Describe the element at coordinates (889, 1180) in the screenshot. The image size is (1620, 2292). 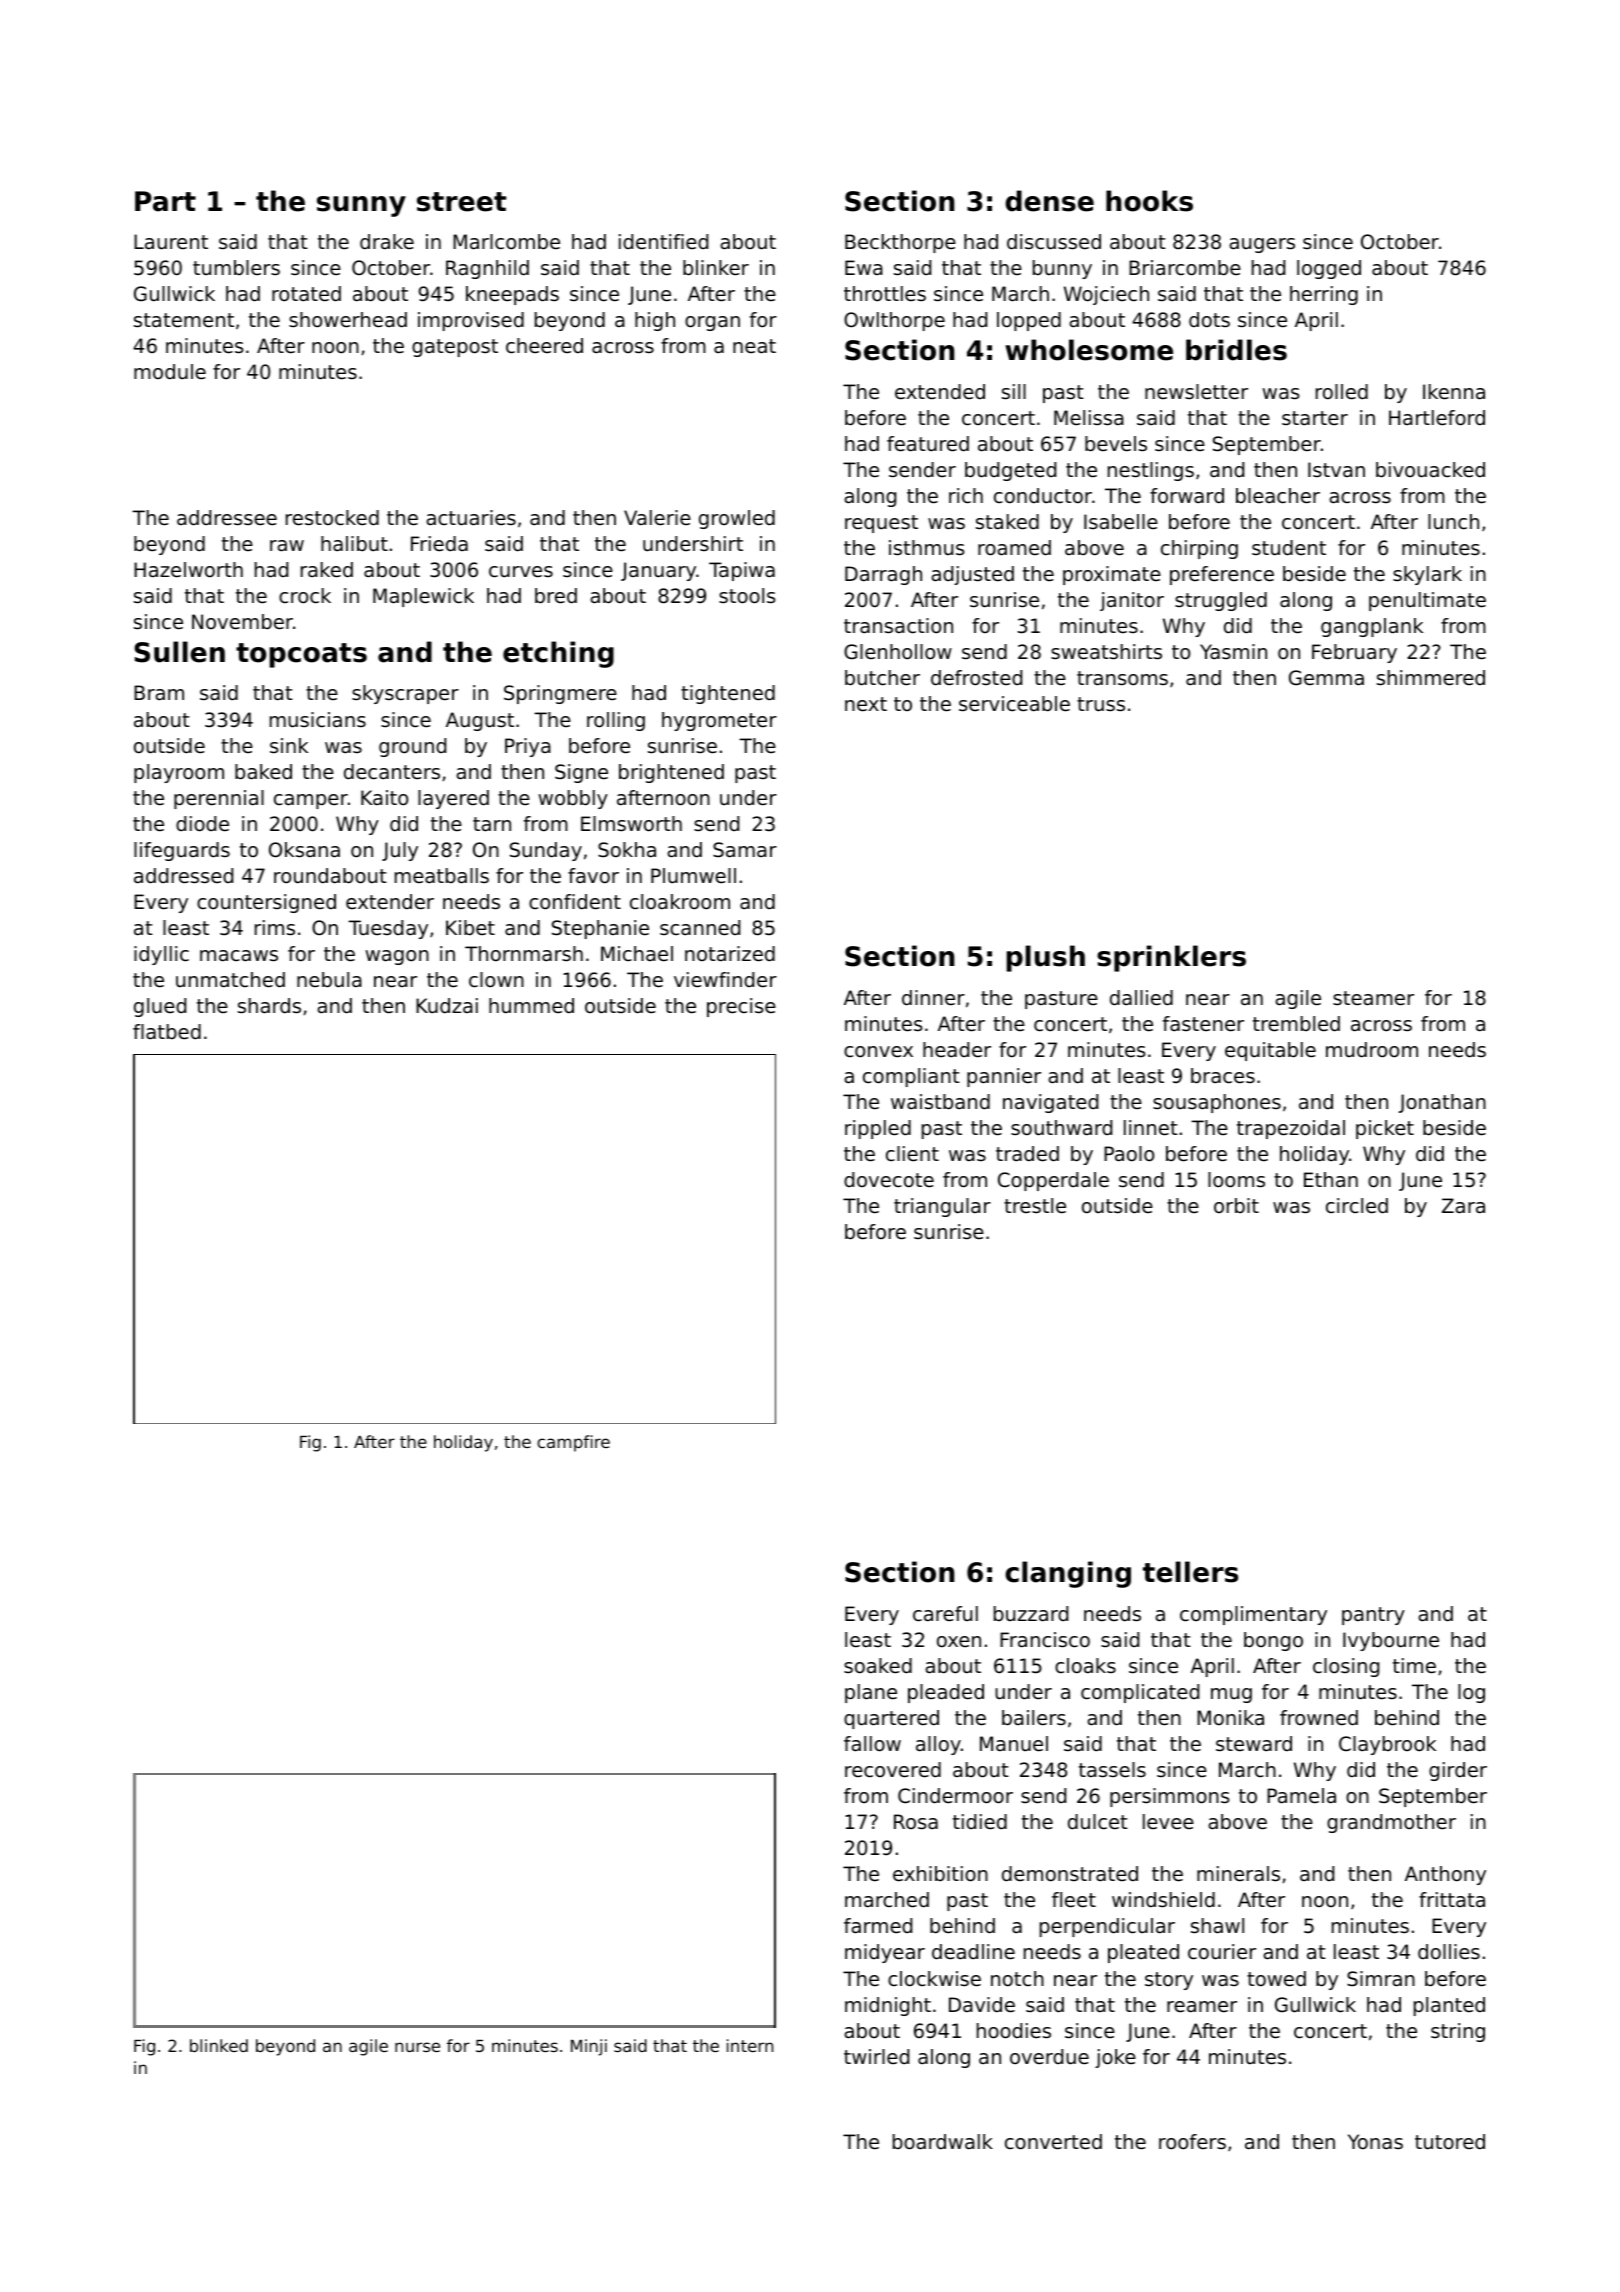
I see `dovecote` at that location.
